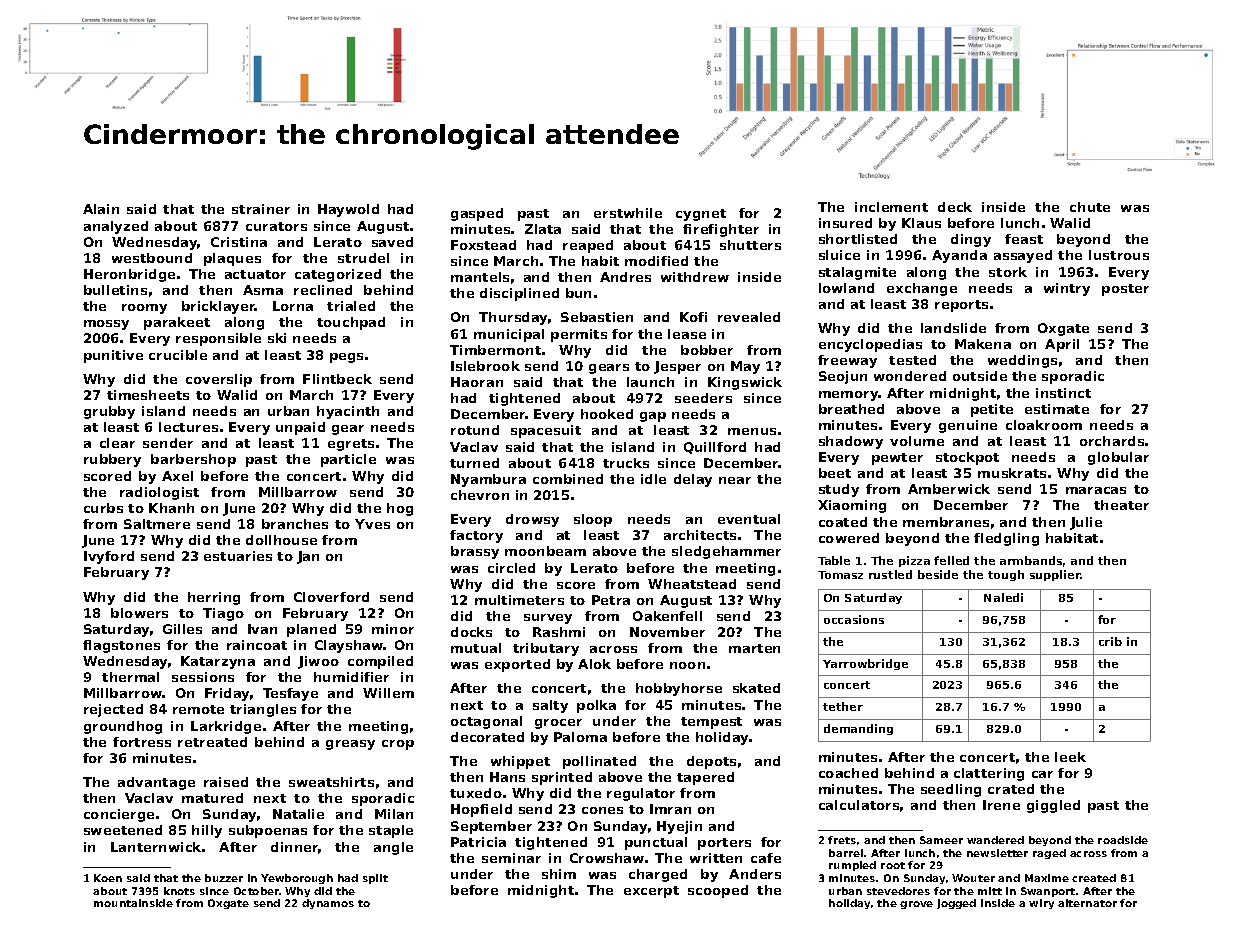 This document has width=1233, height=952. I want to click on turned, so click(474, 463).
